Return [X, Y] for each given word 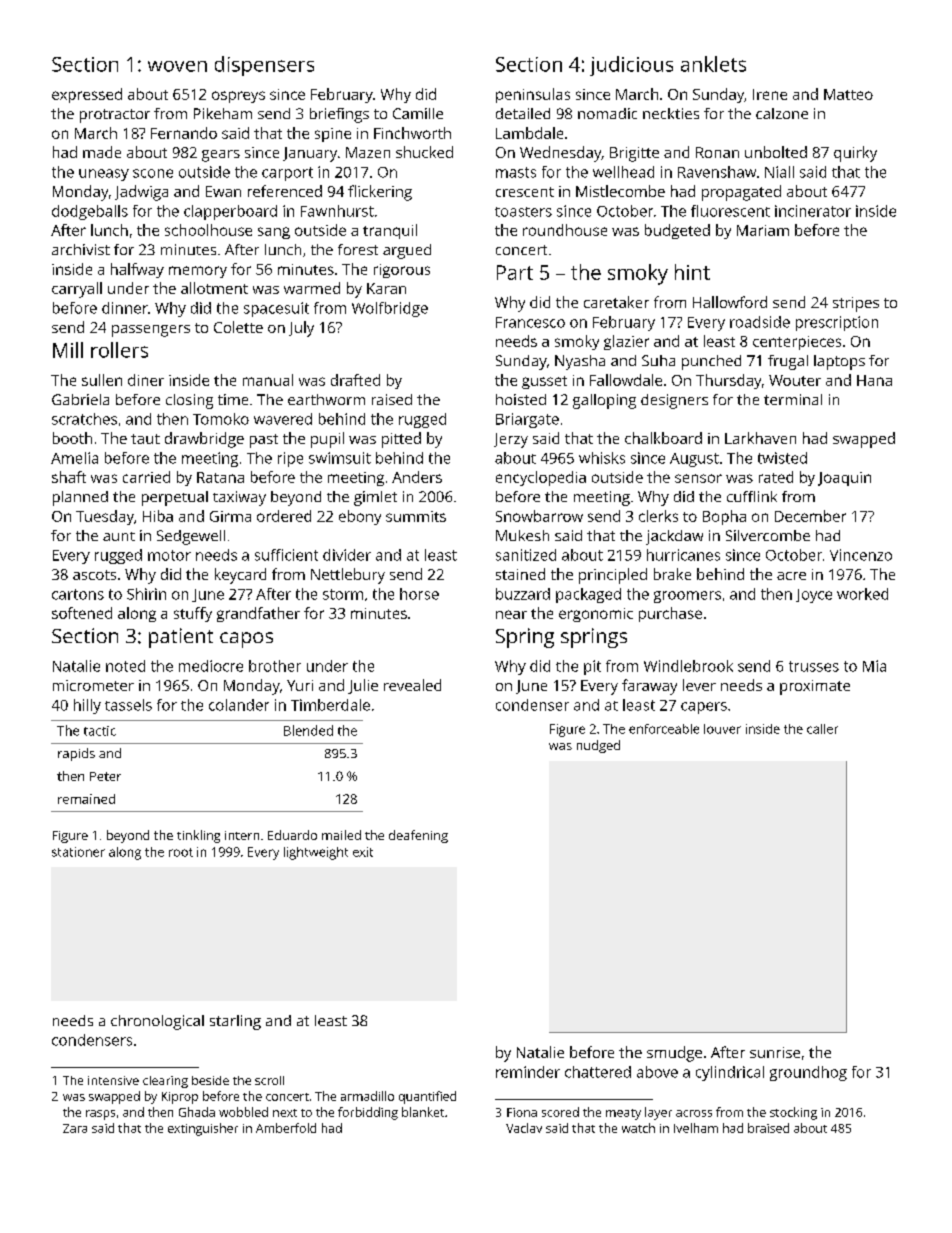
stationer [78, 852]
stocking [793, 1113]
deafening [418, 836]
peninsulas [533, 95]
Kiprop [180, 1098]
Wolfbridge [390, 309]
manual [268, 380]
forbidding [368, 1113]
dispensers [264, 66]
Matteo [848, 94]
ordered [284, 516]
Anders [417, 477]
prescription [837, 323]
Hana [874, 380]
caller [822, 729]
